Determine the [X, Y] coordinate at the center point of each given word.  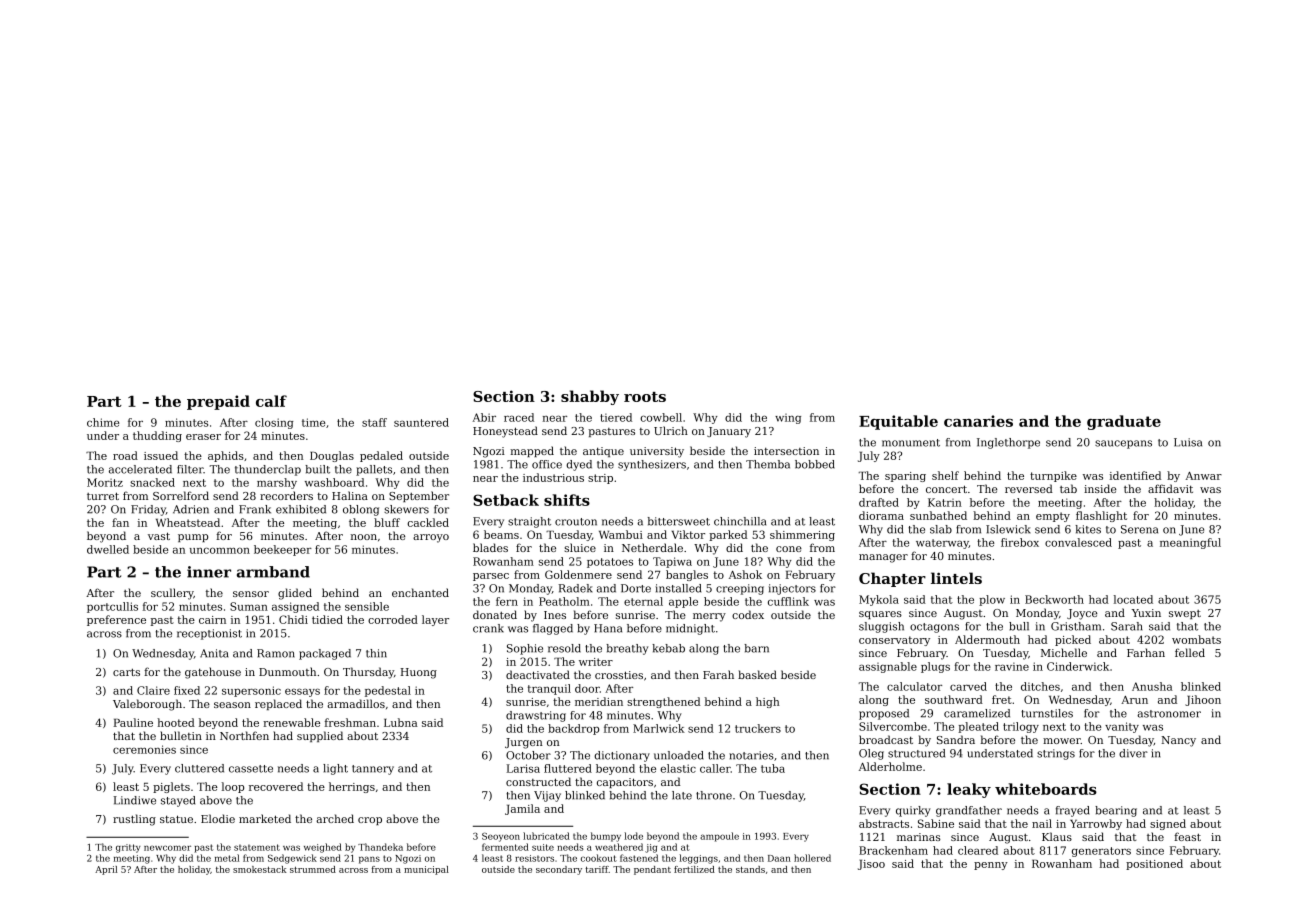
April [106, 870]
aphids [226, 456]
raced [519, 417]
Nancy [1179, 741]
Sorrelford [181, 495]
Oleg [871, 754]
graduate [1124, 422]
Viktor [688, 534]
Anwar [1204, 476]
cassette [251, 769]
